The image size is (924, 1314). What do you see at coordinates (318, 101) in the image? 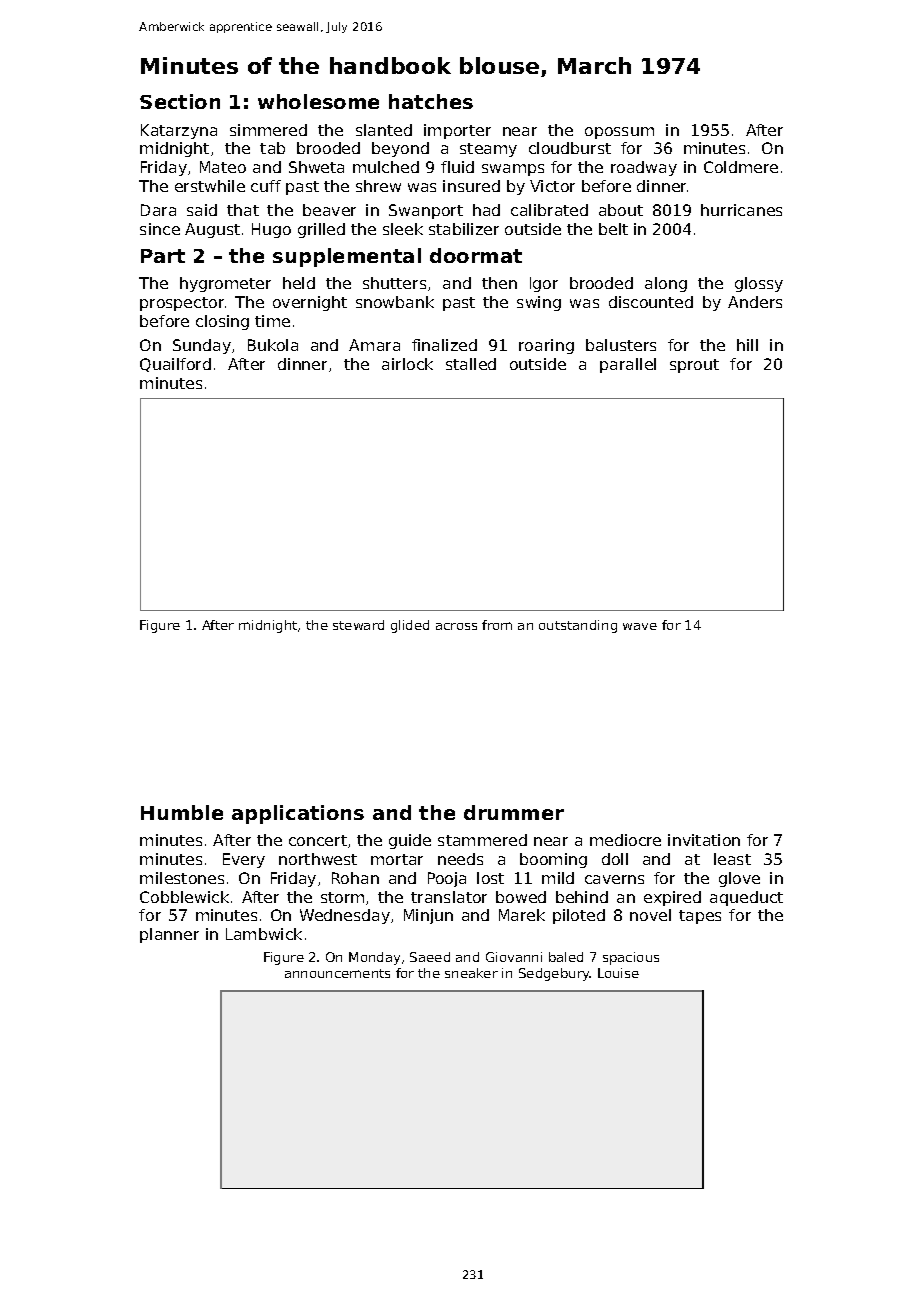
I see `wholesome` at bounding box center [318, 101].
